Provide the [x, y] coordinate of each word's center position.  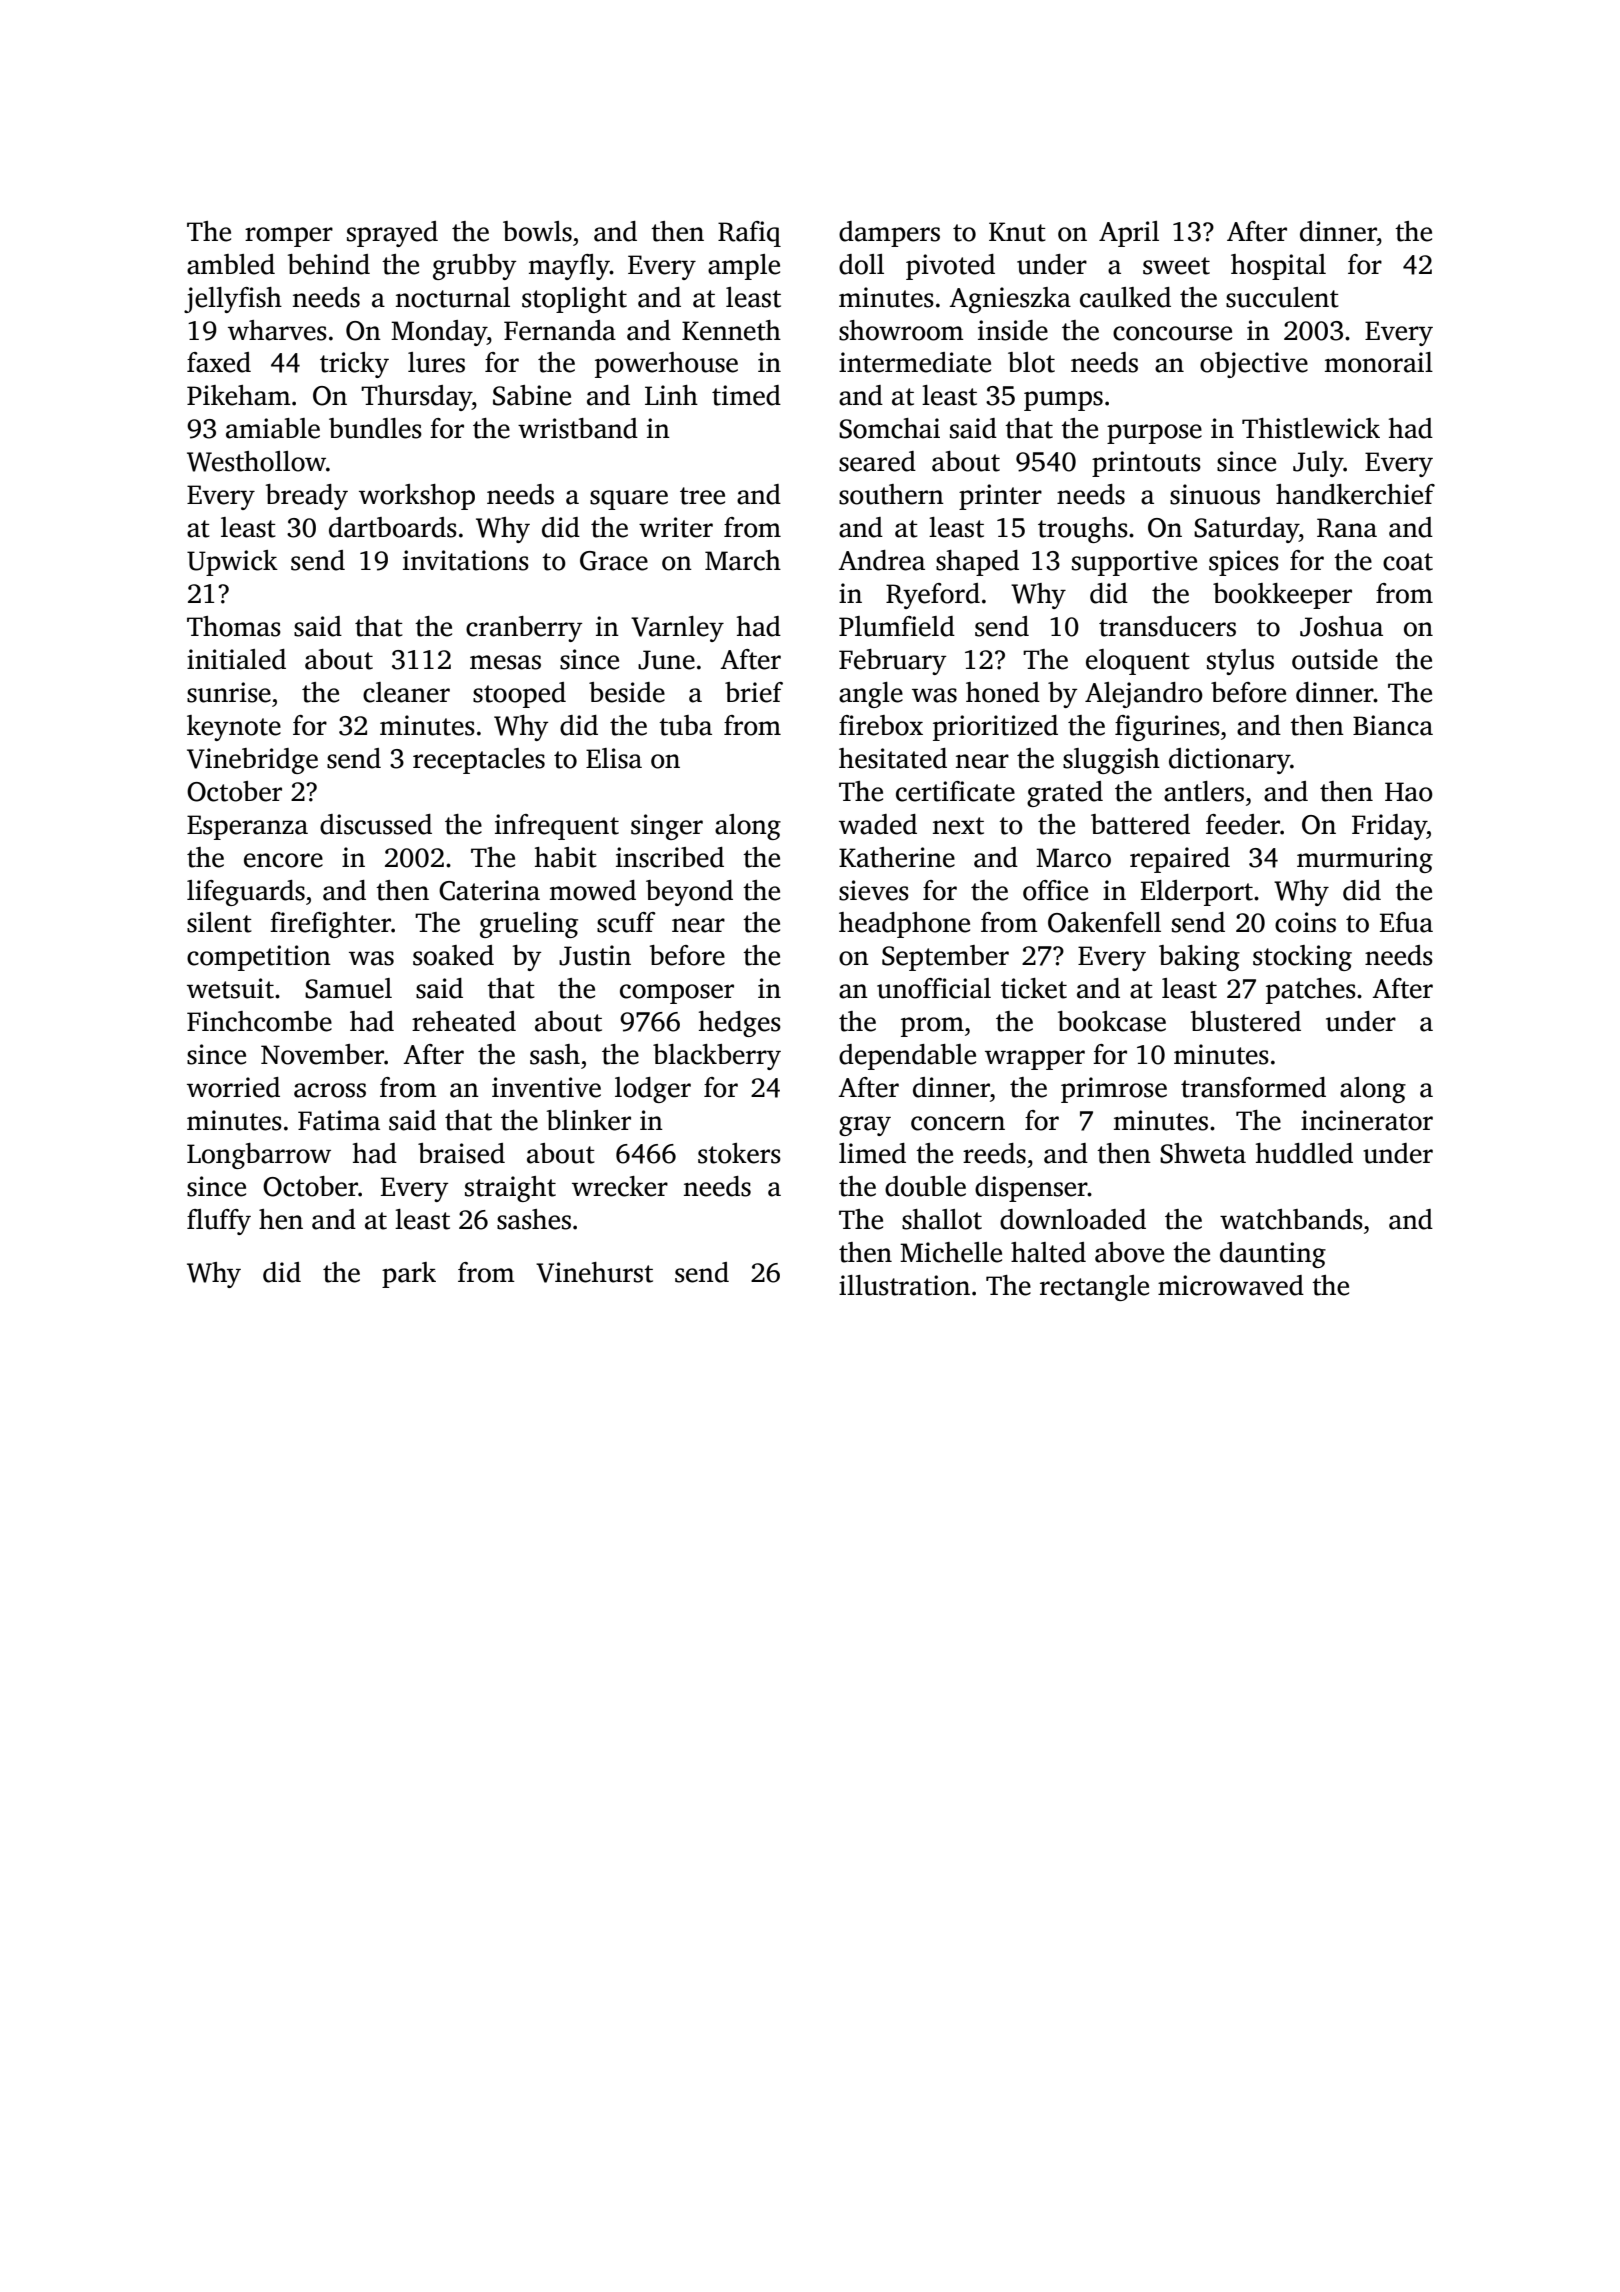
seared [877, 461]
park [409, 1275]
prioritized [995, 728]
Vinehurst [594, 1272]
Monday [439, 333]
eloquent [1138, 662]
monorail [1379, 362]
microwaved [1231, 1285]
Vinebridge [252, 761]
